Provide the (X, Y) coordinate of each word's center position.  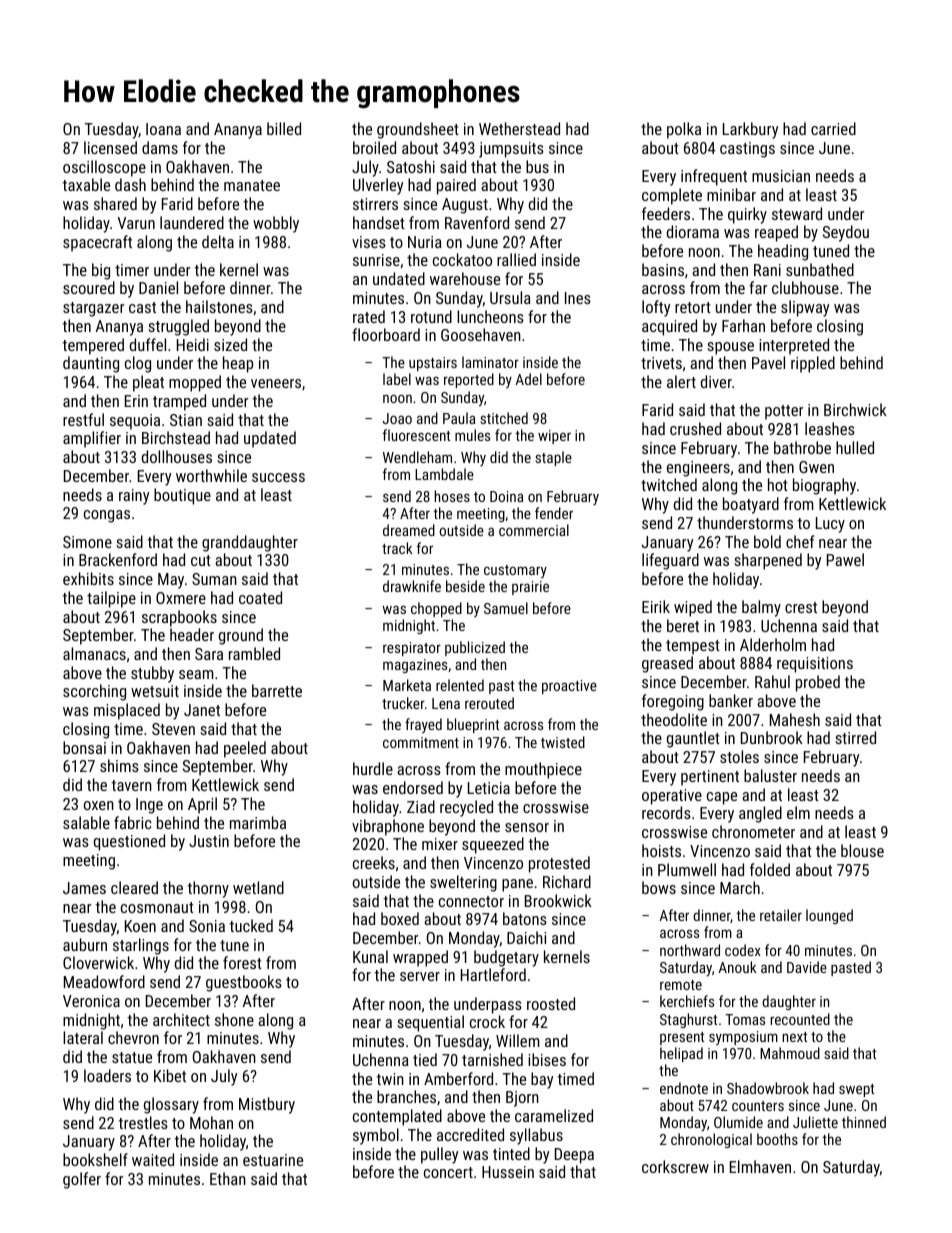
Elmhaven (760, 1166)
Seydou (846, 233)
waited (153, 1159)
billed (284, 128)
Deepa (574, 1156)
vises (369, 242)
